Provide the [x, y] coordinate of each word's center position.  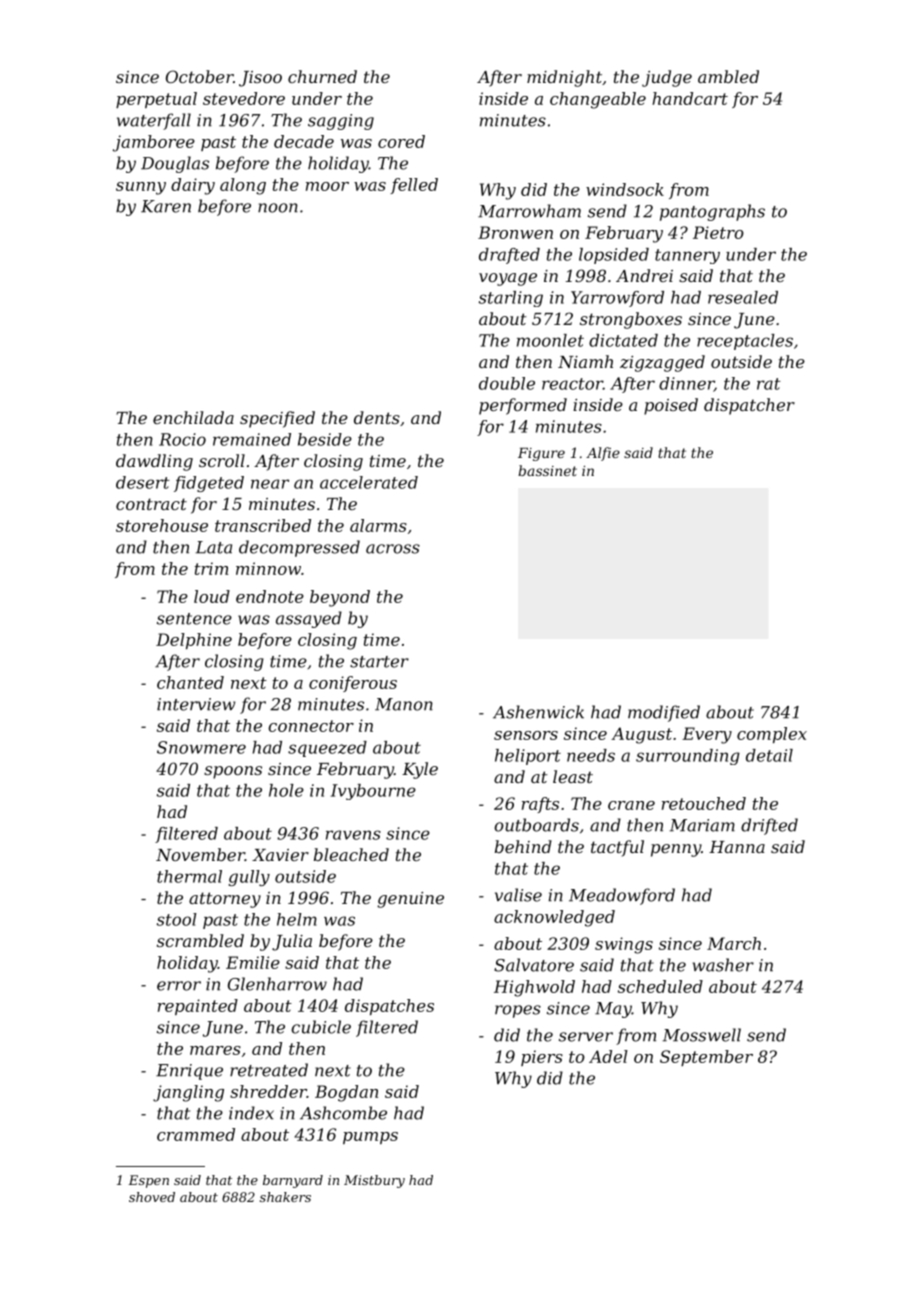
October [199, 76]
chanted [190, 682]
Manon [404, 704]
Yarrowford [617, 299]
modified [664, 713]
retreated [269, 1070]
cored [401, 141]
